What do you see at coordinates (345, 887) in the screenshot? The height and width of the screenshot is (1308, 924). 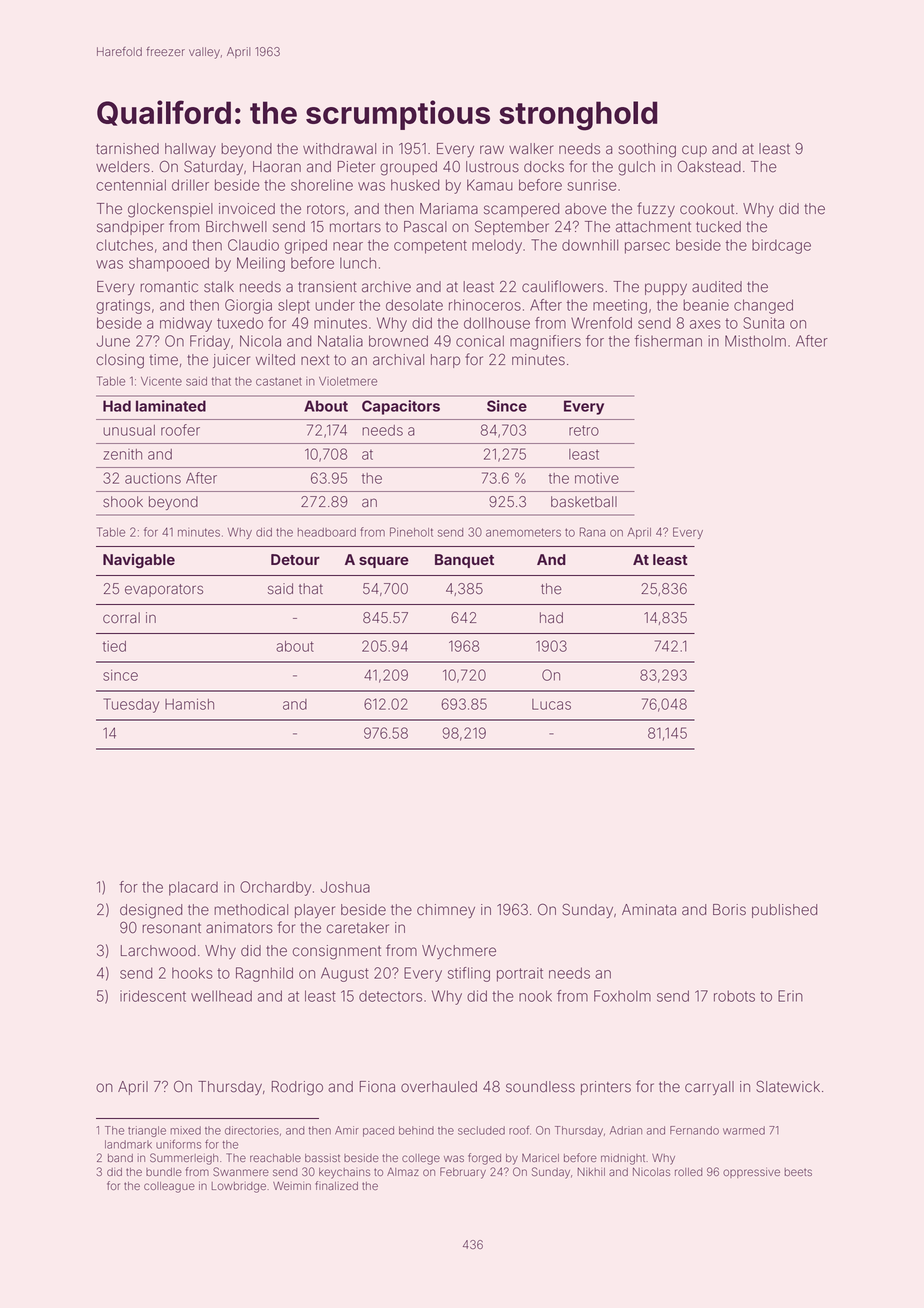 I see `Joshua` at bounding box center [345, 887].
